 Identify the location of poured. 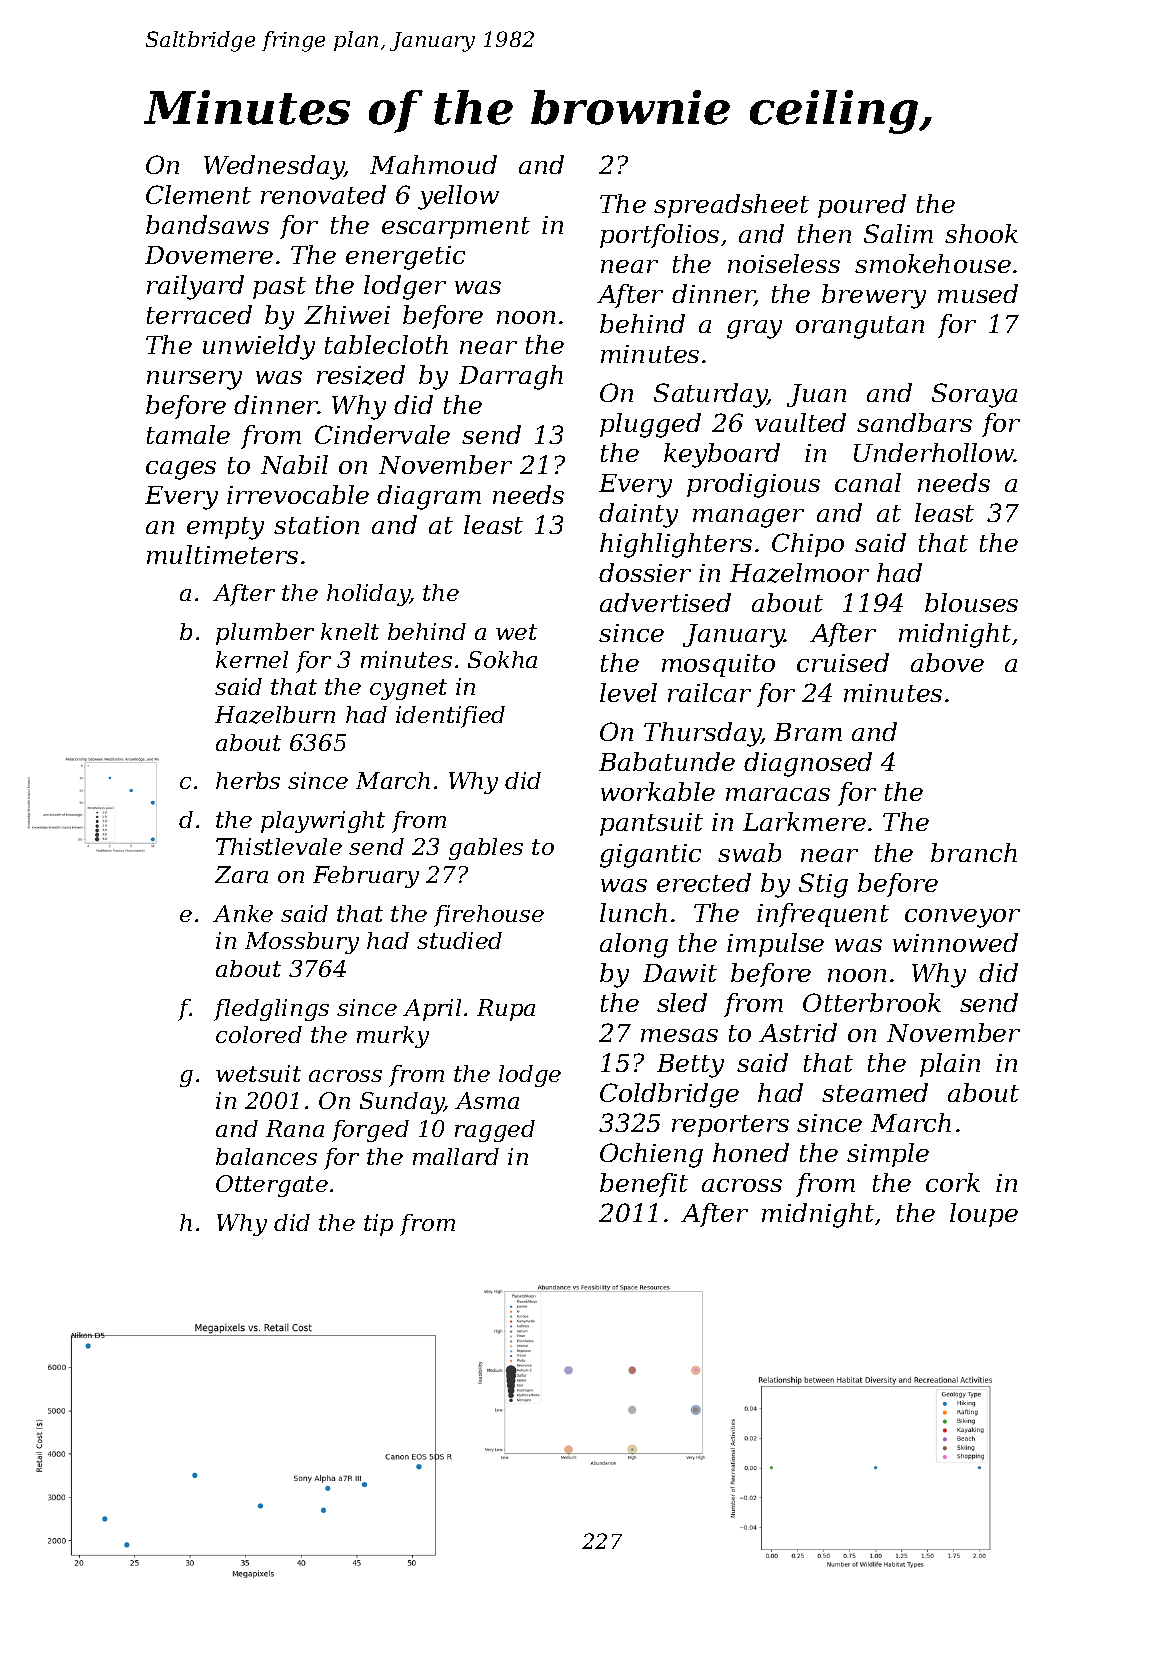
(862, 206).
